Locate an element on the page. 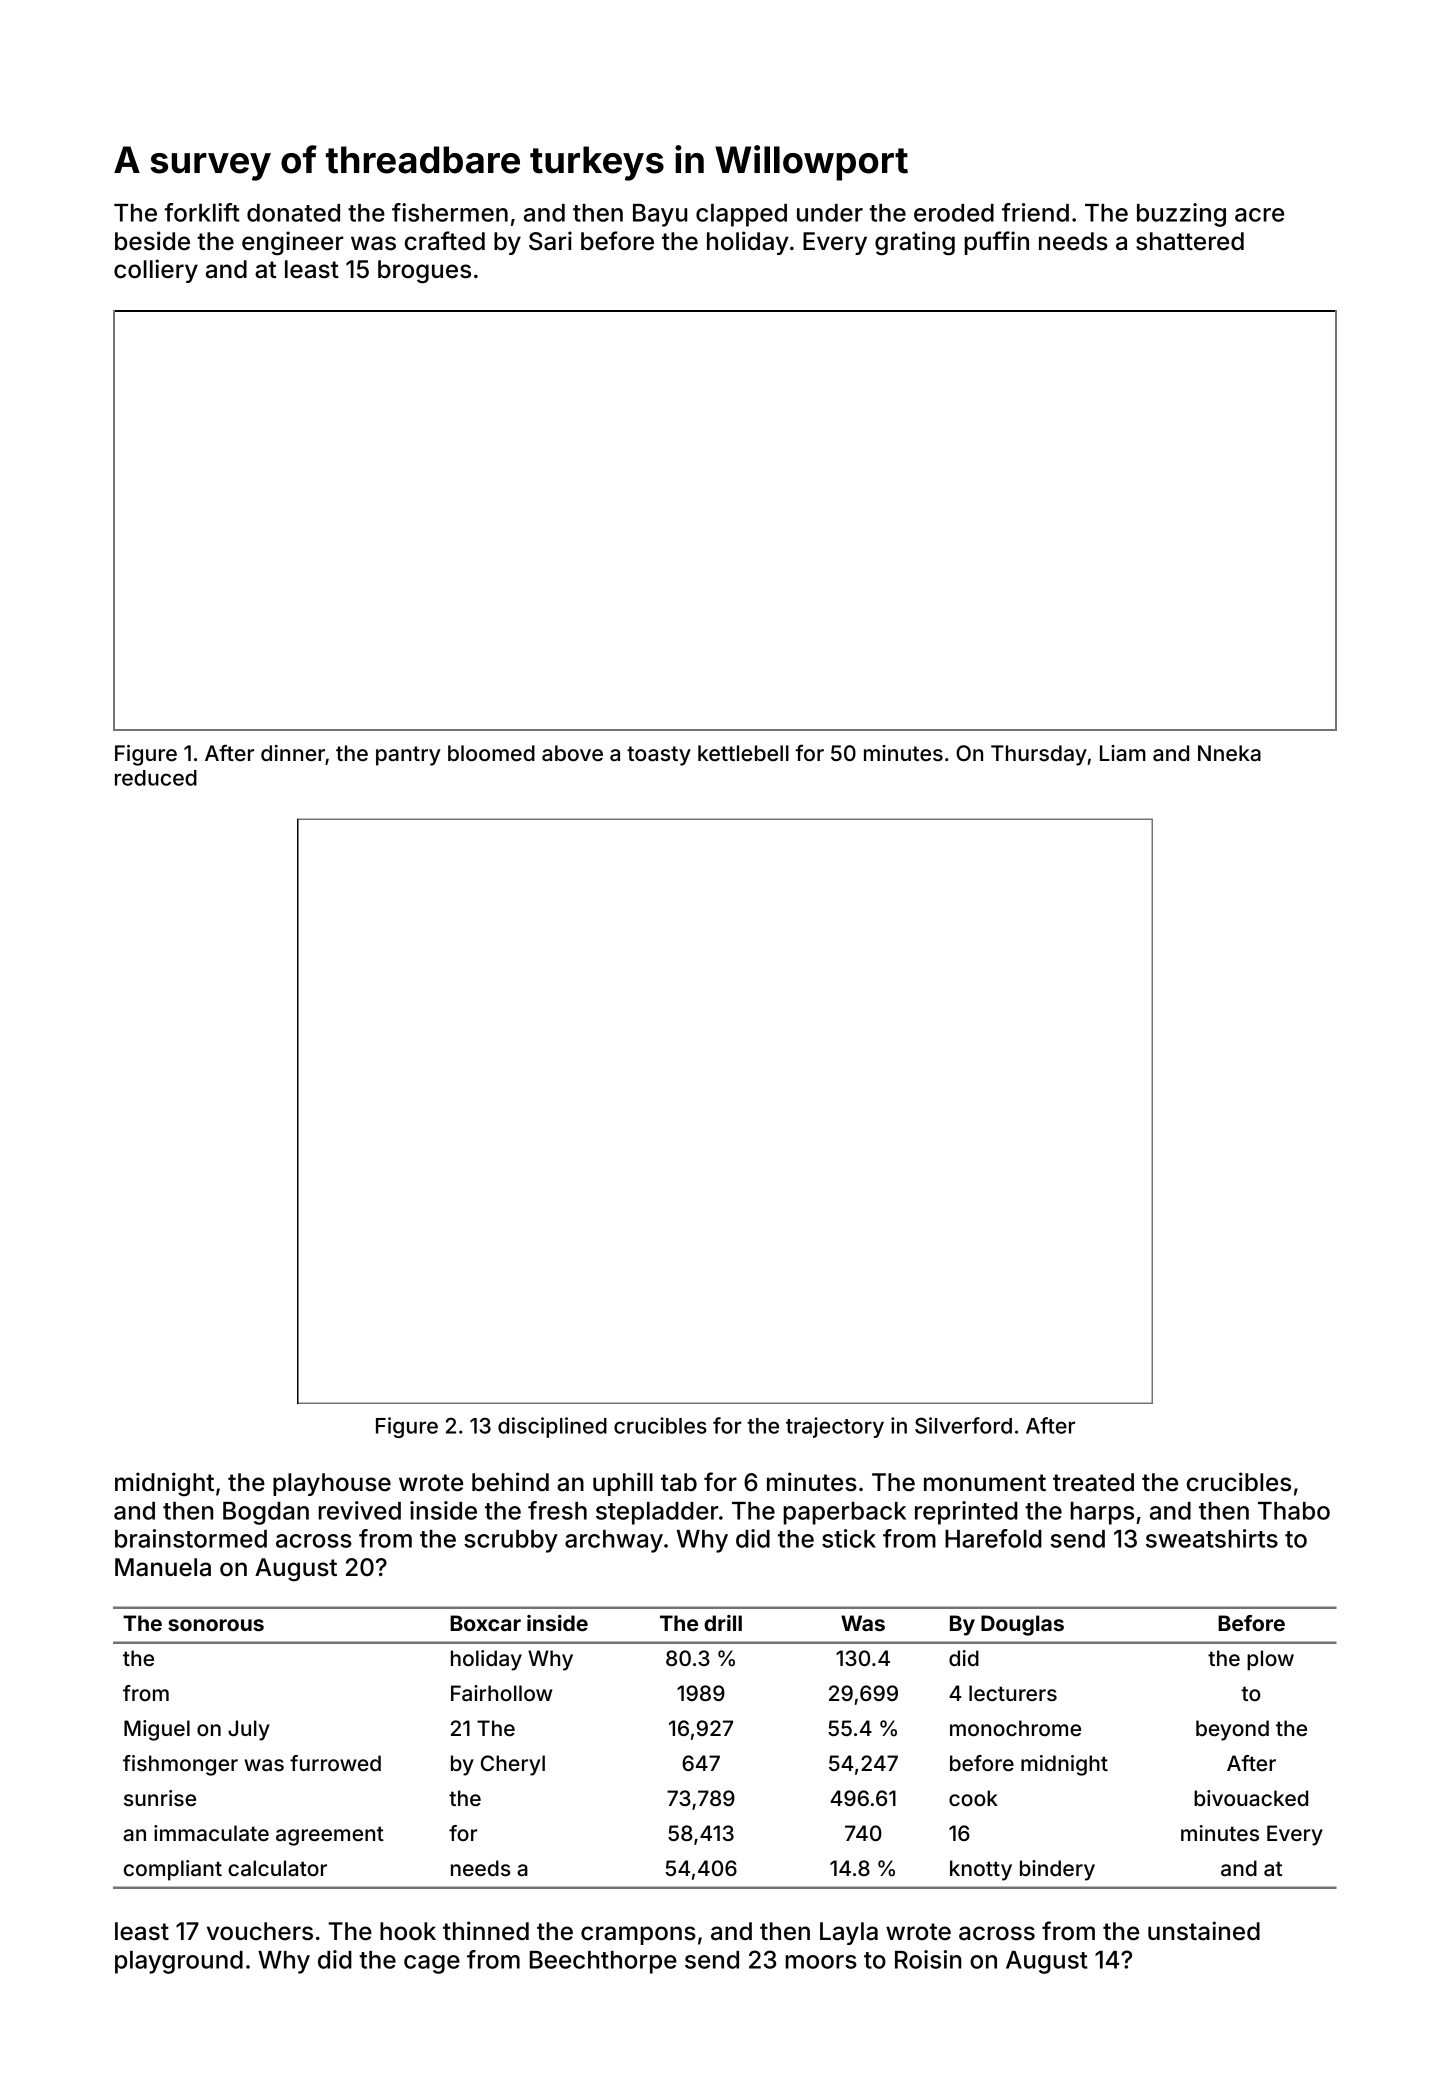 Image resolution: width=1450 pixels, height=2100 pixels. sweatshirts is located at coordinates (1212, 1538).
